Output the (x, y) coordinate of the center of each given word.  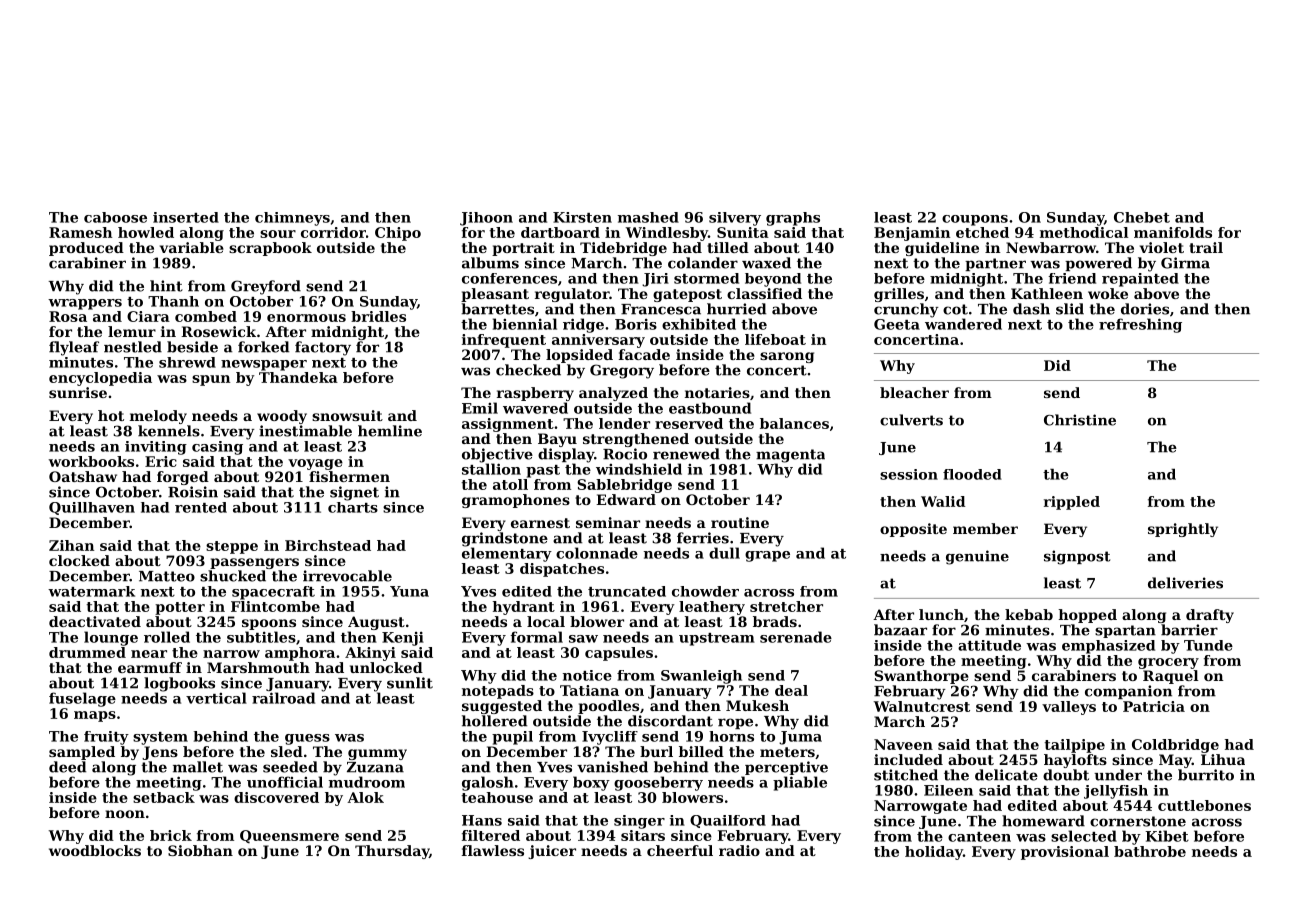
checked (528, 370)
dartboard (560, 232)
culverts (911, 420)
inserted (186, 217)
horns (731, 736)
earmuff (150, 667)
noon (125, 814)
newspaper (264, 365)
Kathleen (1047, 293)
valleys (1069, 708)
